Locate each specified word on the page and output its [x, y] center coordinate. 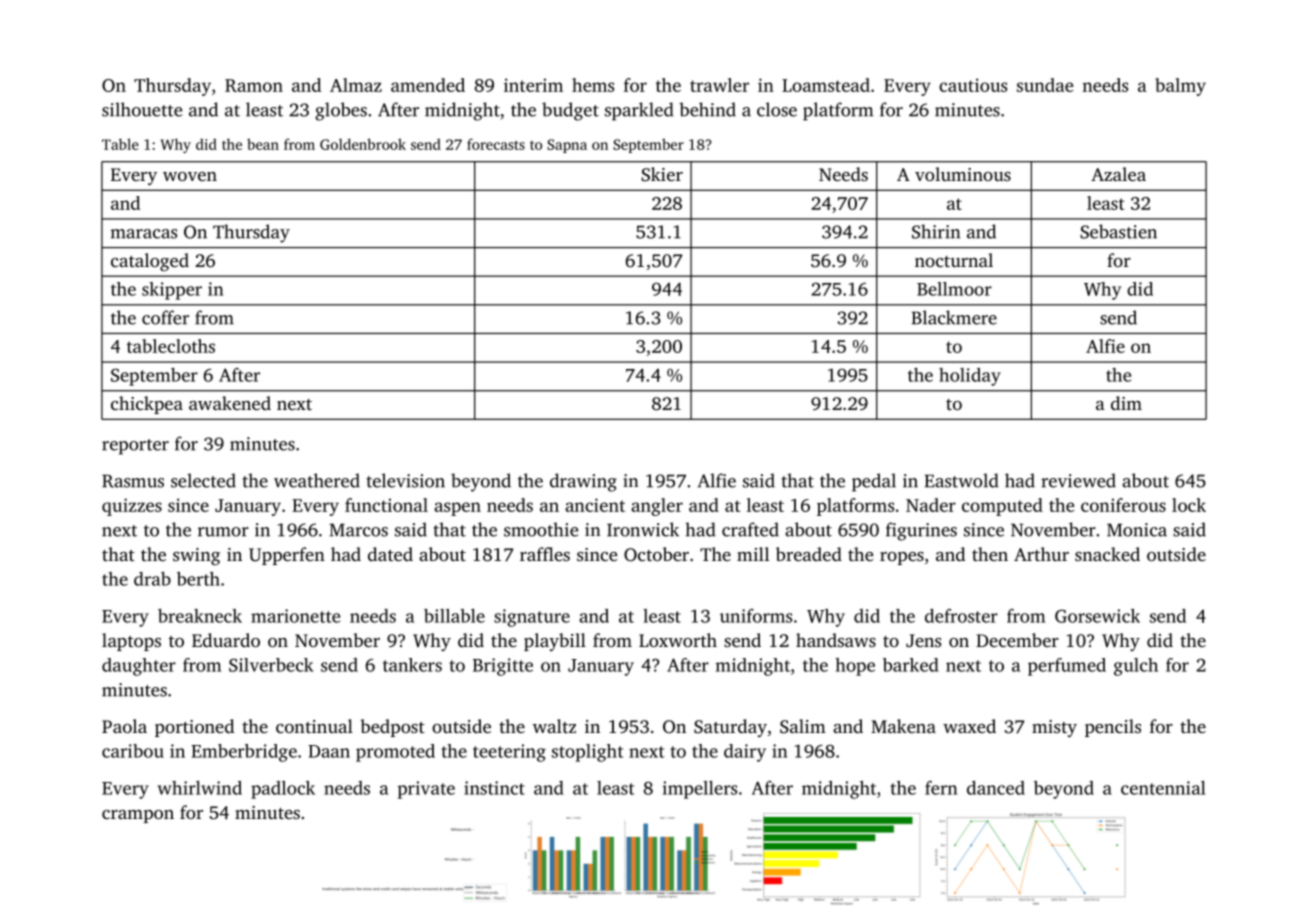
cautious [973, 85]
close [777, 109]
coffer [165, 317]
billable [454, 616]
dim [1126, 403]
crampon [138, 816]
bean [263, 144]
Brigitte [503, 667]
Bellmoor [954, 289]
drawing [583, 482]
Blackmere [954, 317]
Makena [903, 726]
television [405, 480]
